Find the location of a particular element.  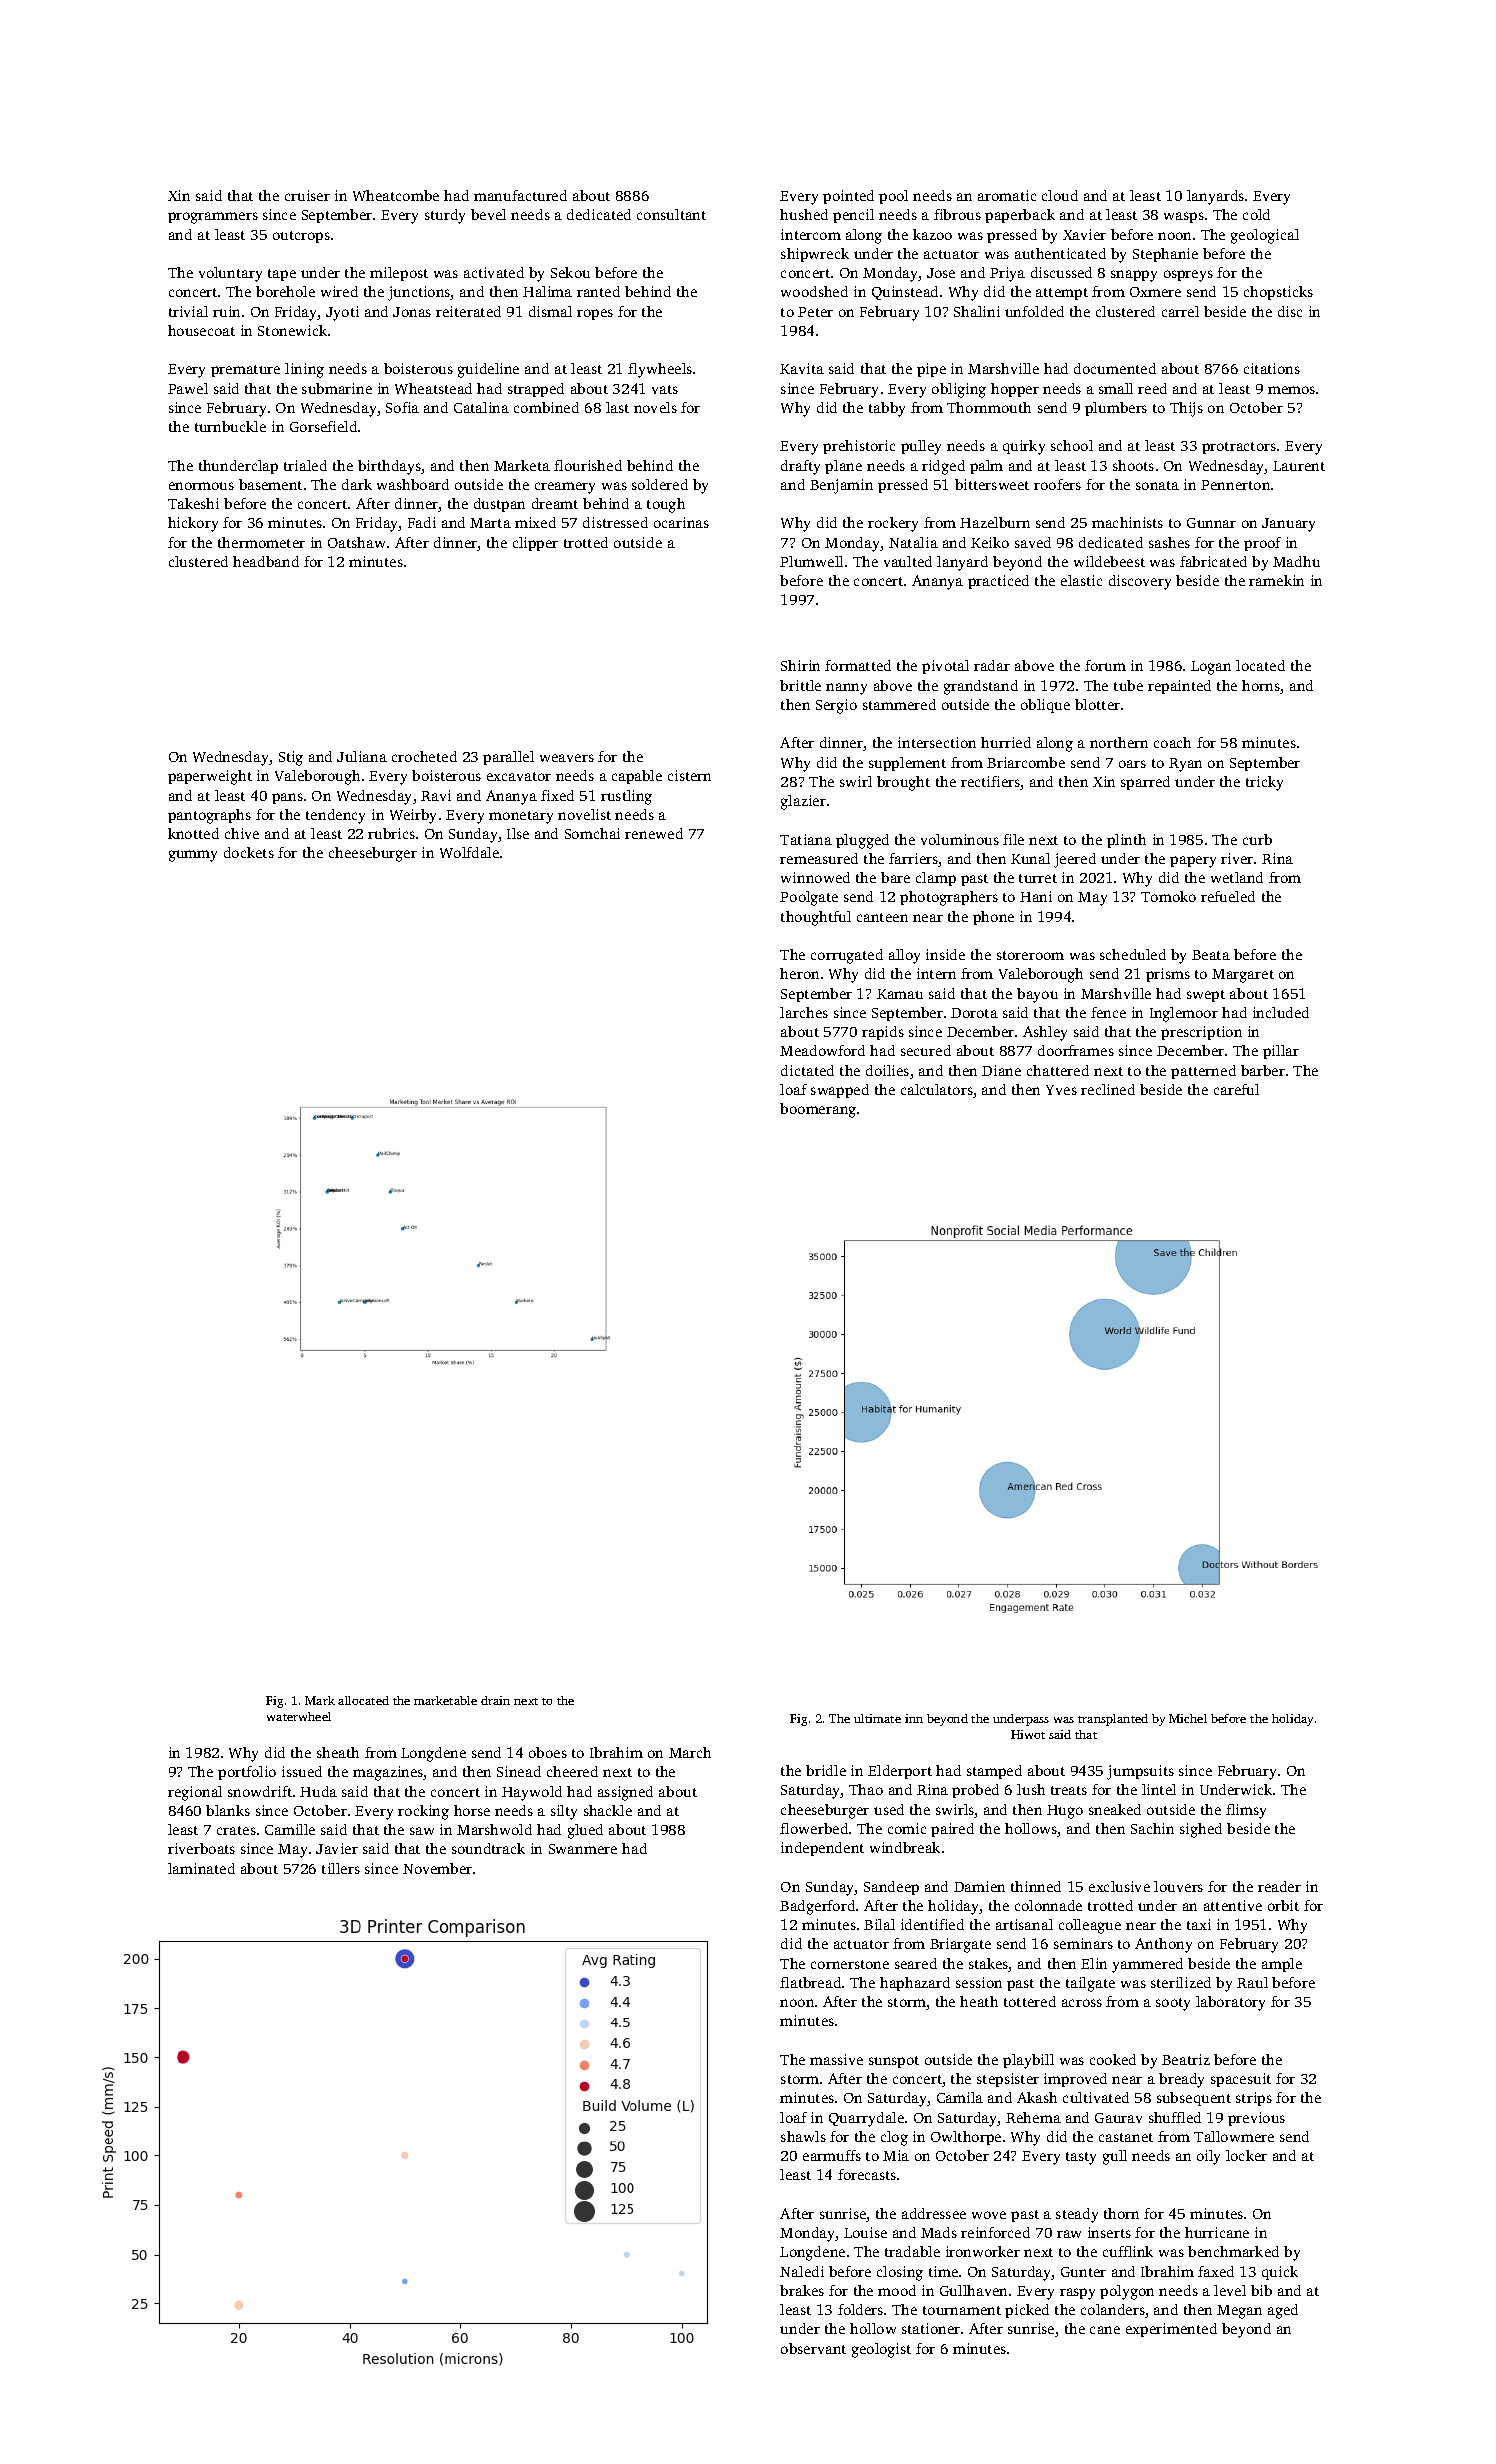

glazier is located at coordinates (803, 802).
